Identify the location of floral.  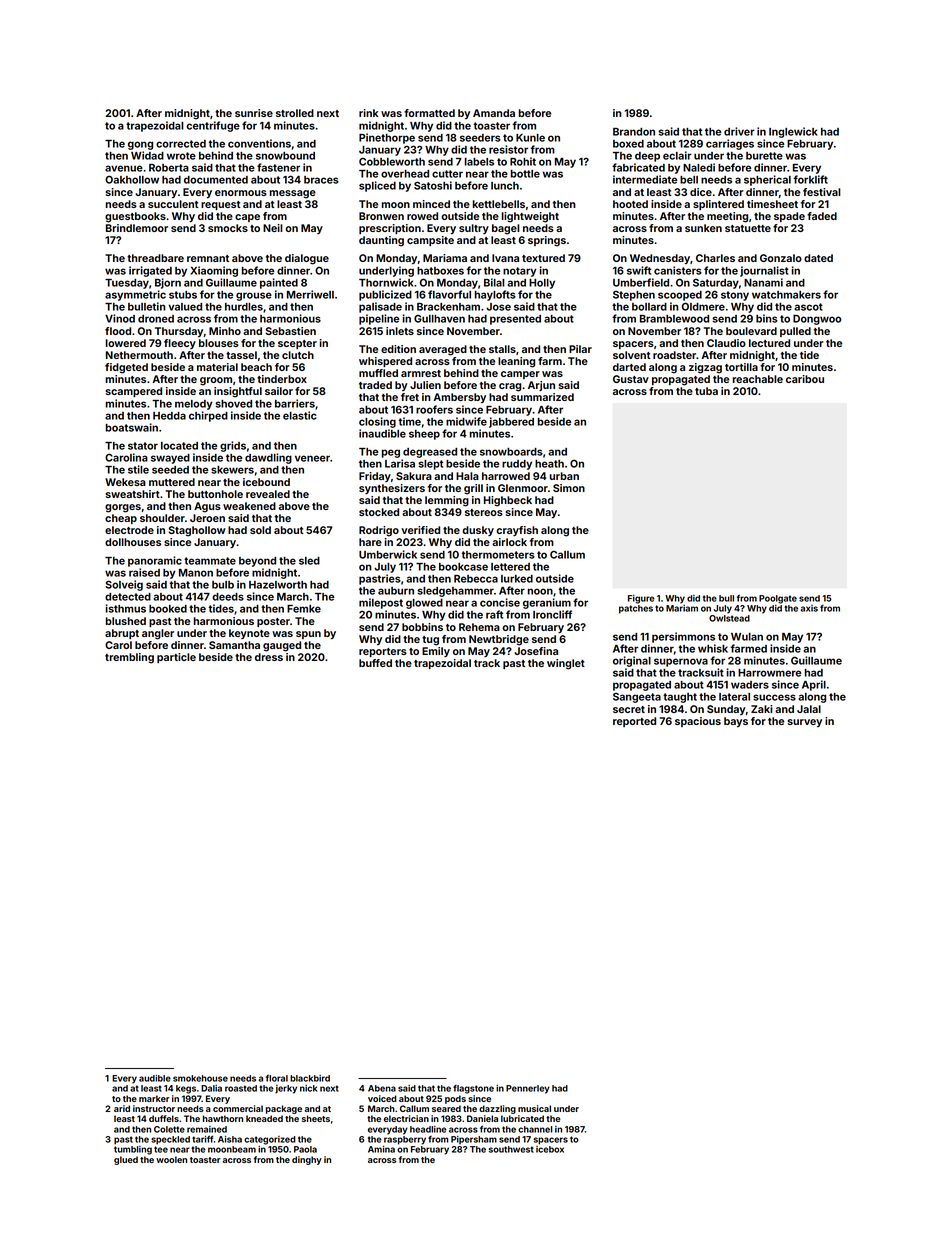
(277, 1078).
